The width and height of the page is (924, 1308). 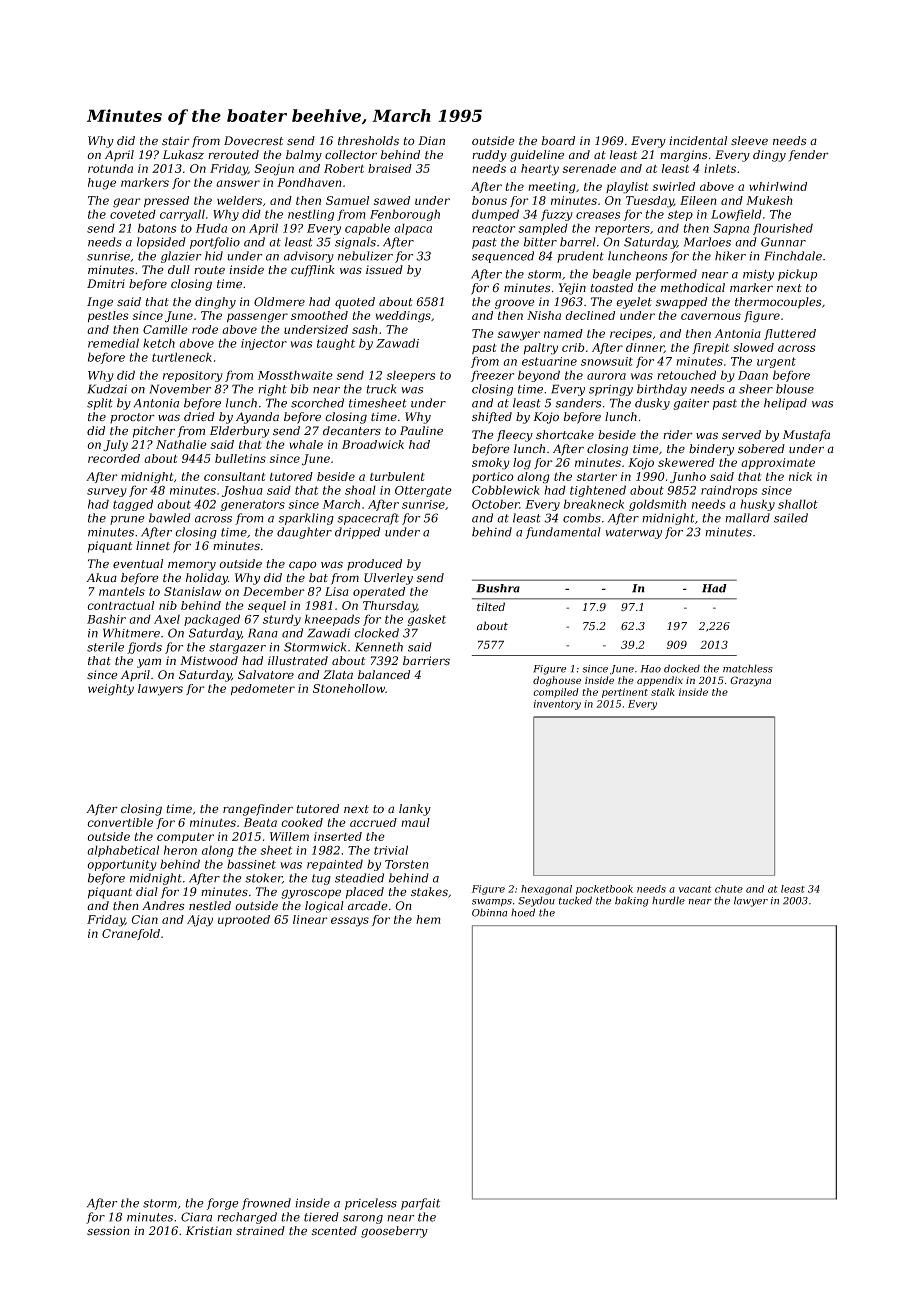 I want to click on sleeve, so click(x=749, y=141).
